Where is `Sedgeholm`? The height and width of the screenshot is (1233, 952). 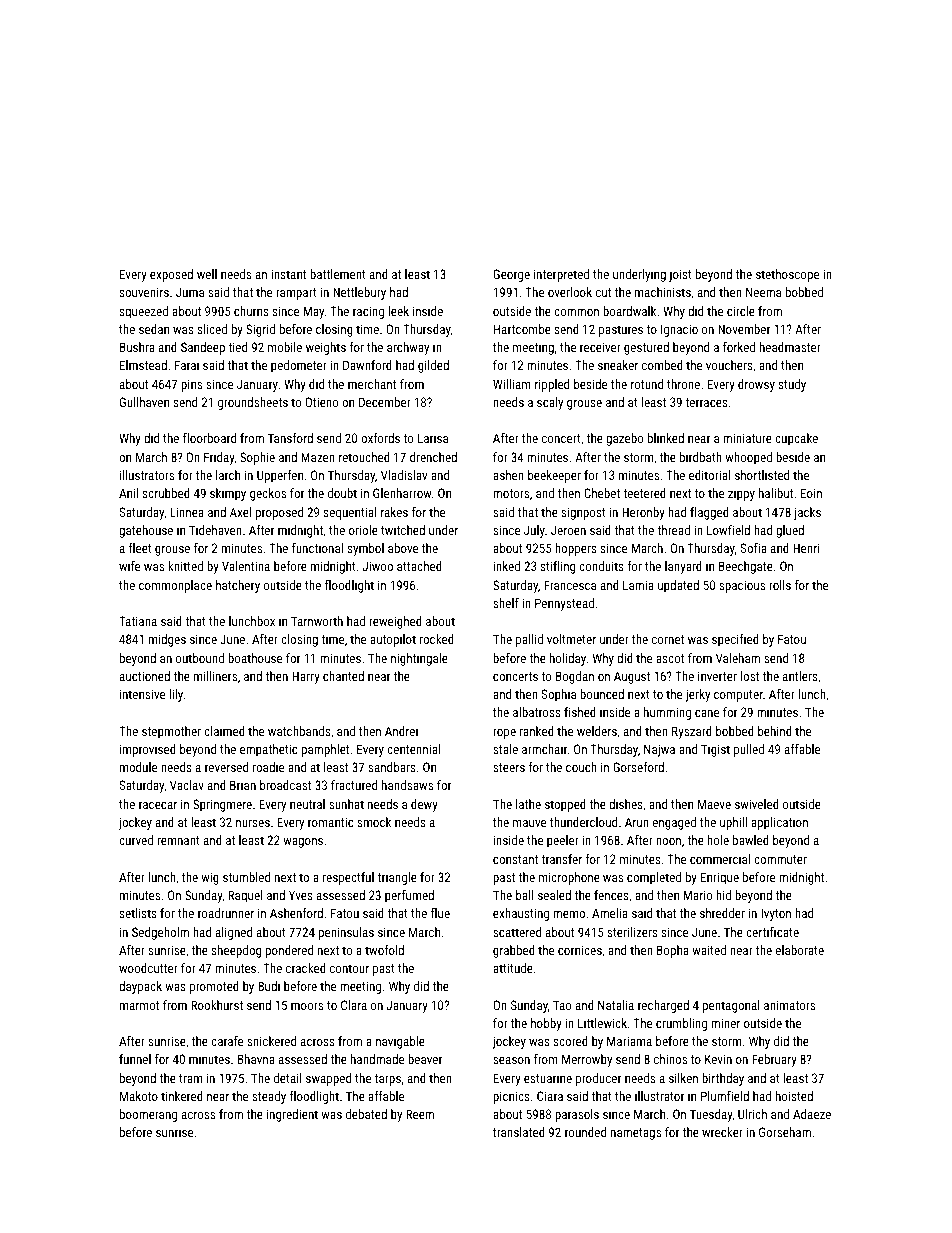
Sedgeholm is located at coordinates (160, 933).
